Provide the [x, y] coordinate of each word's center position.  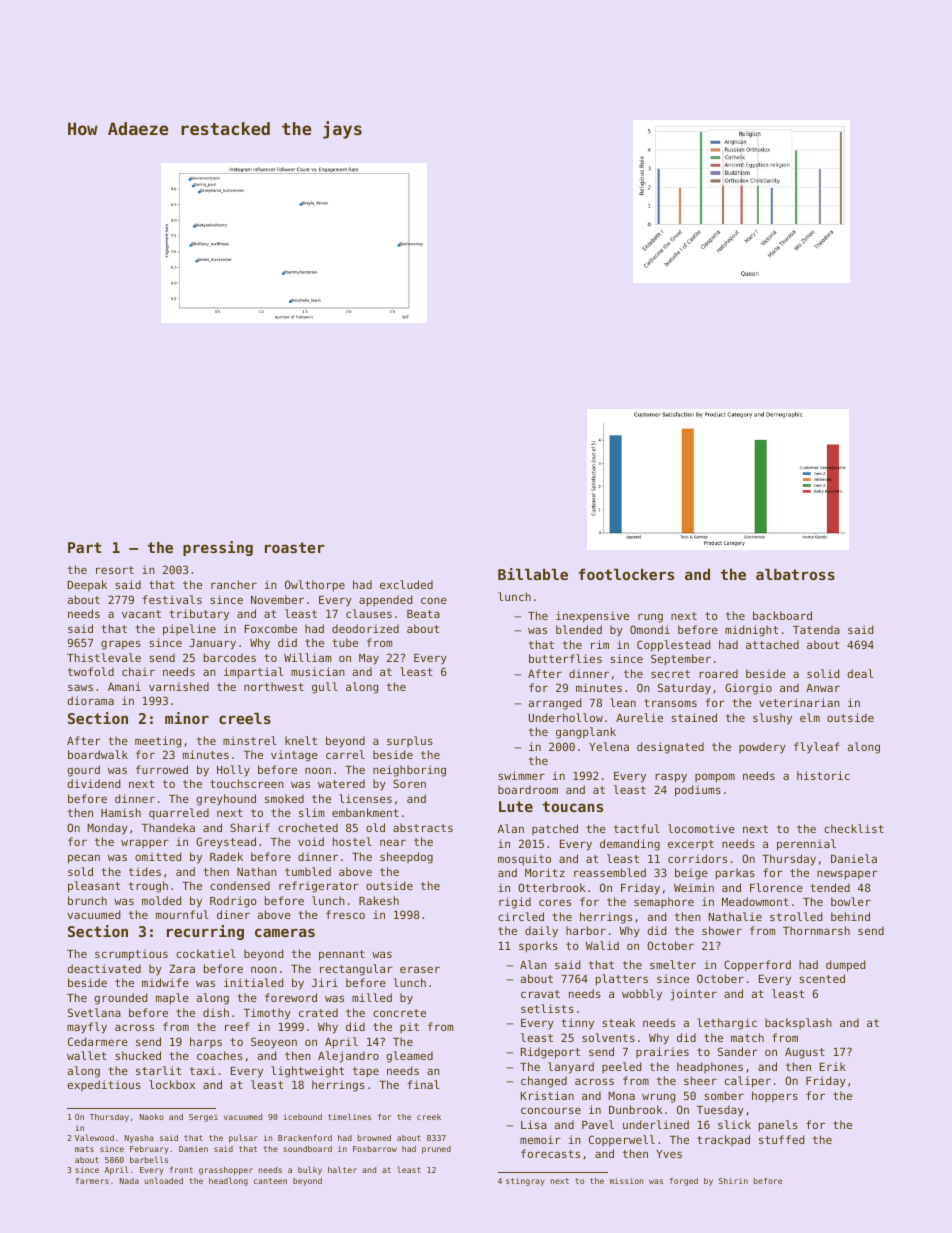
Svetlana [94, 1012]
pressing [218, 548]
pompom [715, 778]
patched [555, 829]
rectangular [356, 970]
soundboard [307, 1149]
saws [80, 687]
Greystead [226, 843]
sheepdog [406, 858]
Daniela [854, 858]
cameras [285, 932]
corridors [697, 858]
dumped [845, 966]
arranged [555, 704]
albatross [795, 574]
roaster [295, 547]
